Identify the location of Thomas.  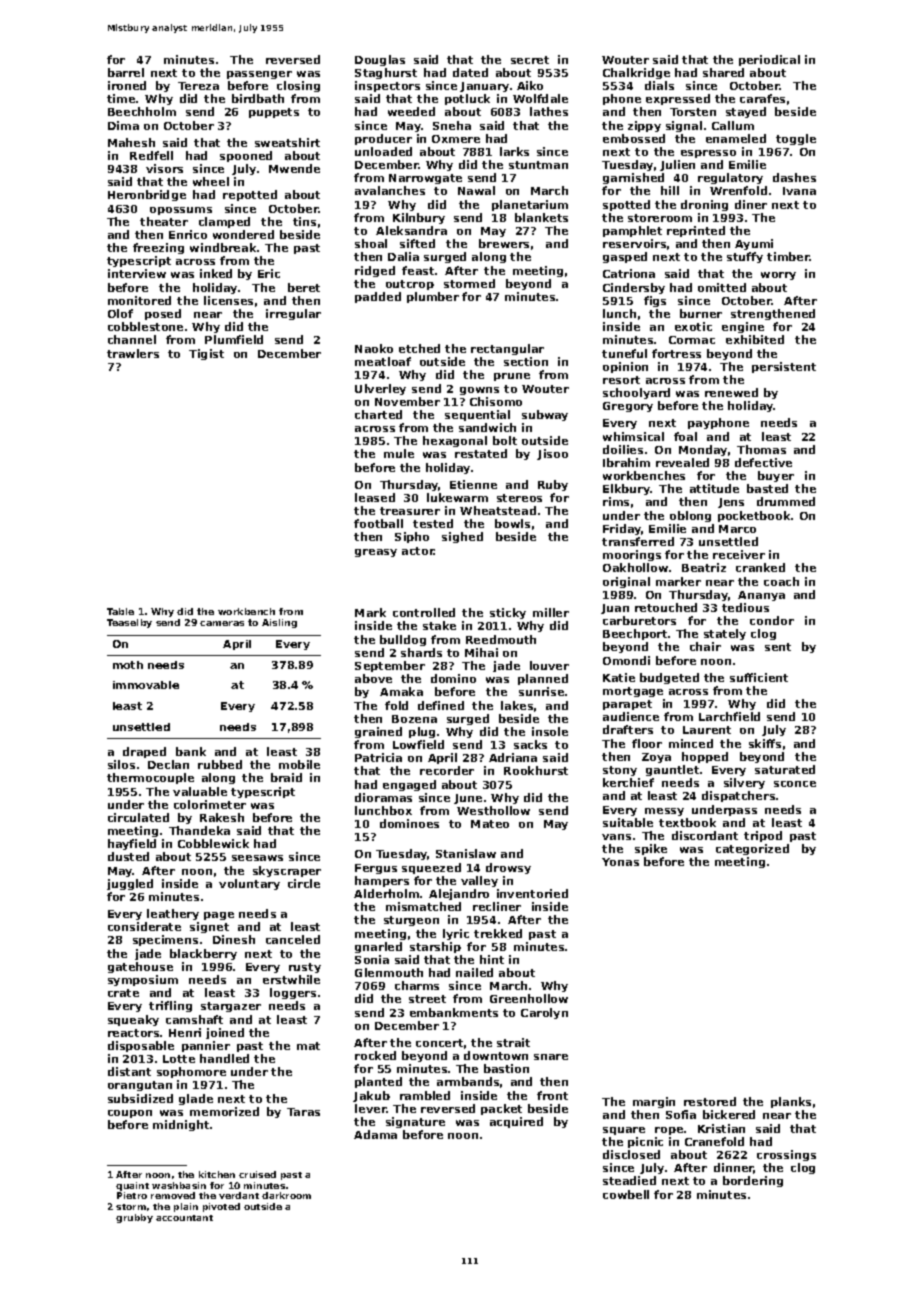
(761, 449).
